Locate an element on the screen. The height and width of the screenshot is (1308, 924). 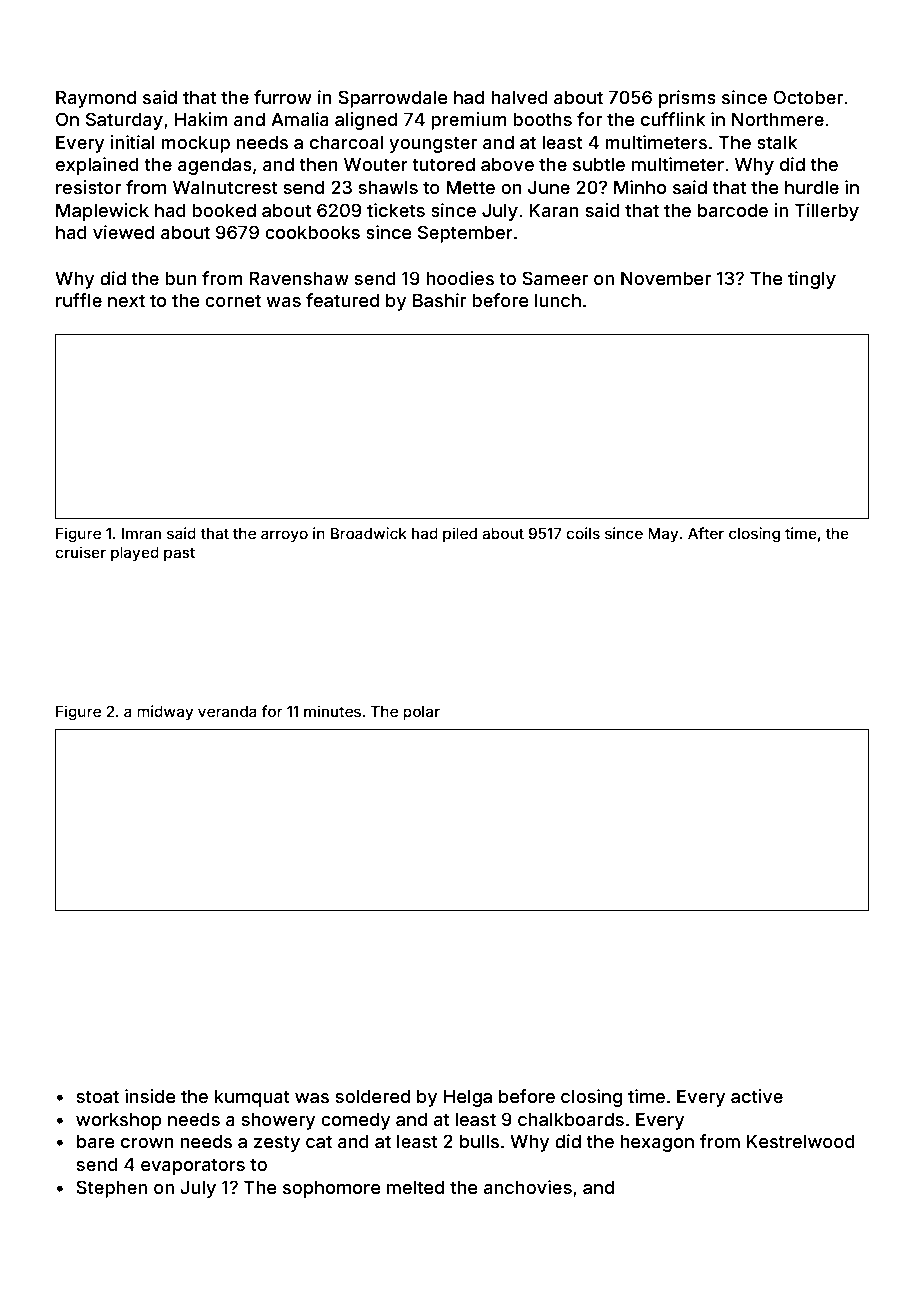
Sameer is located at coordinates (555, 278).
